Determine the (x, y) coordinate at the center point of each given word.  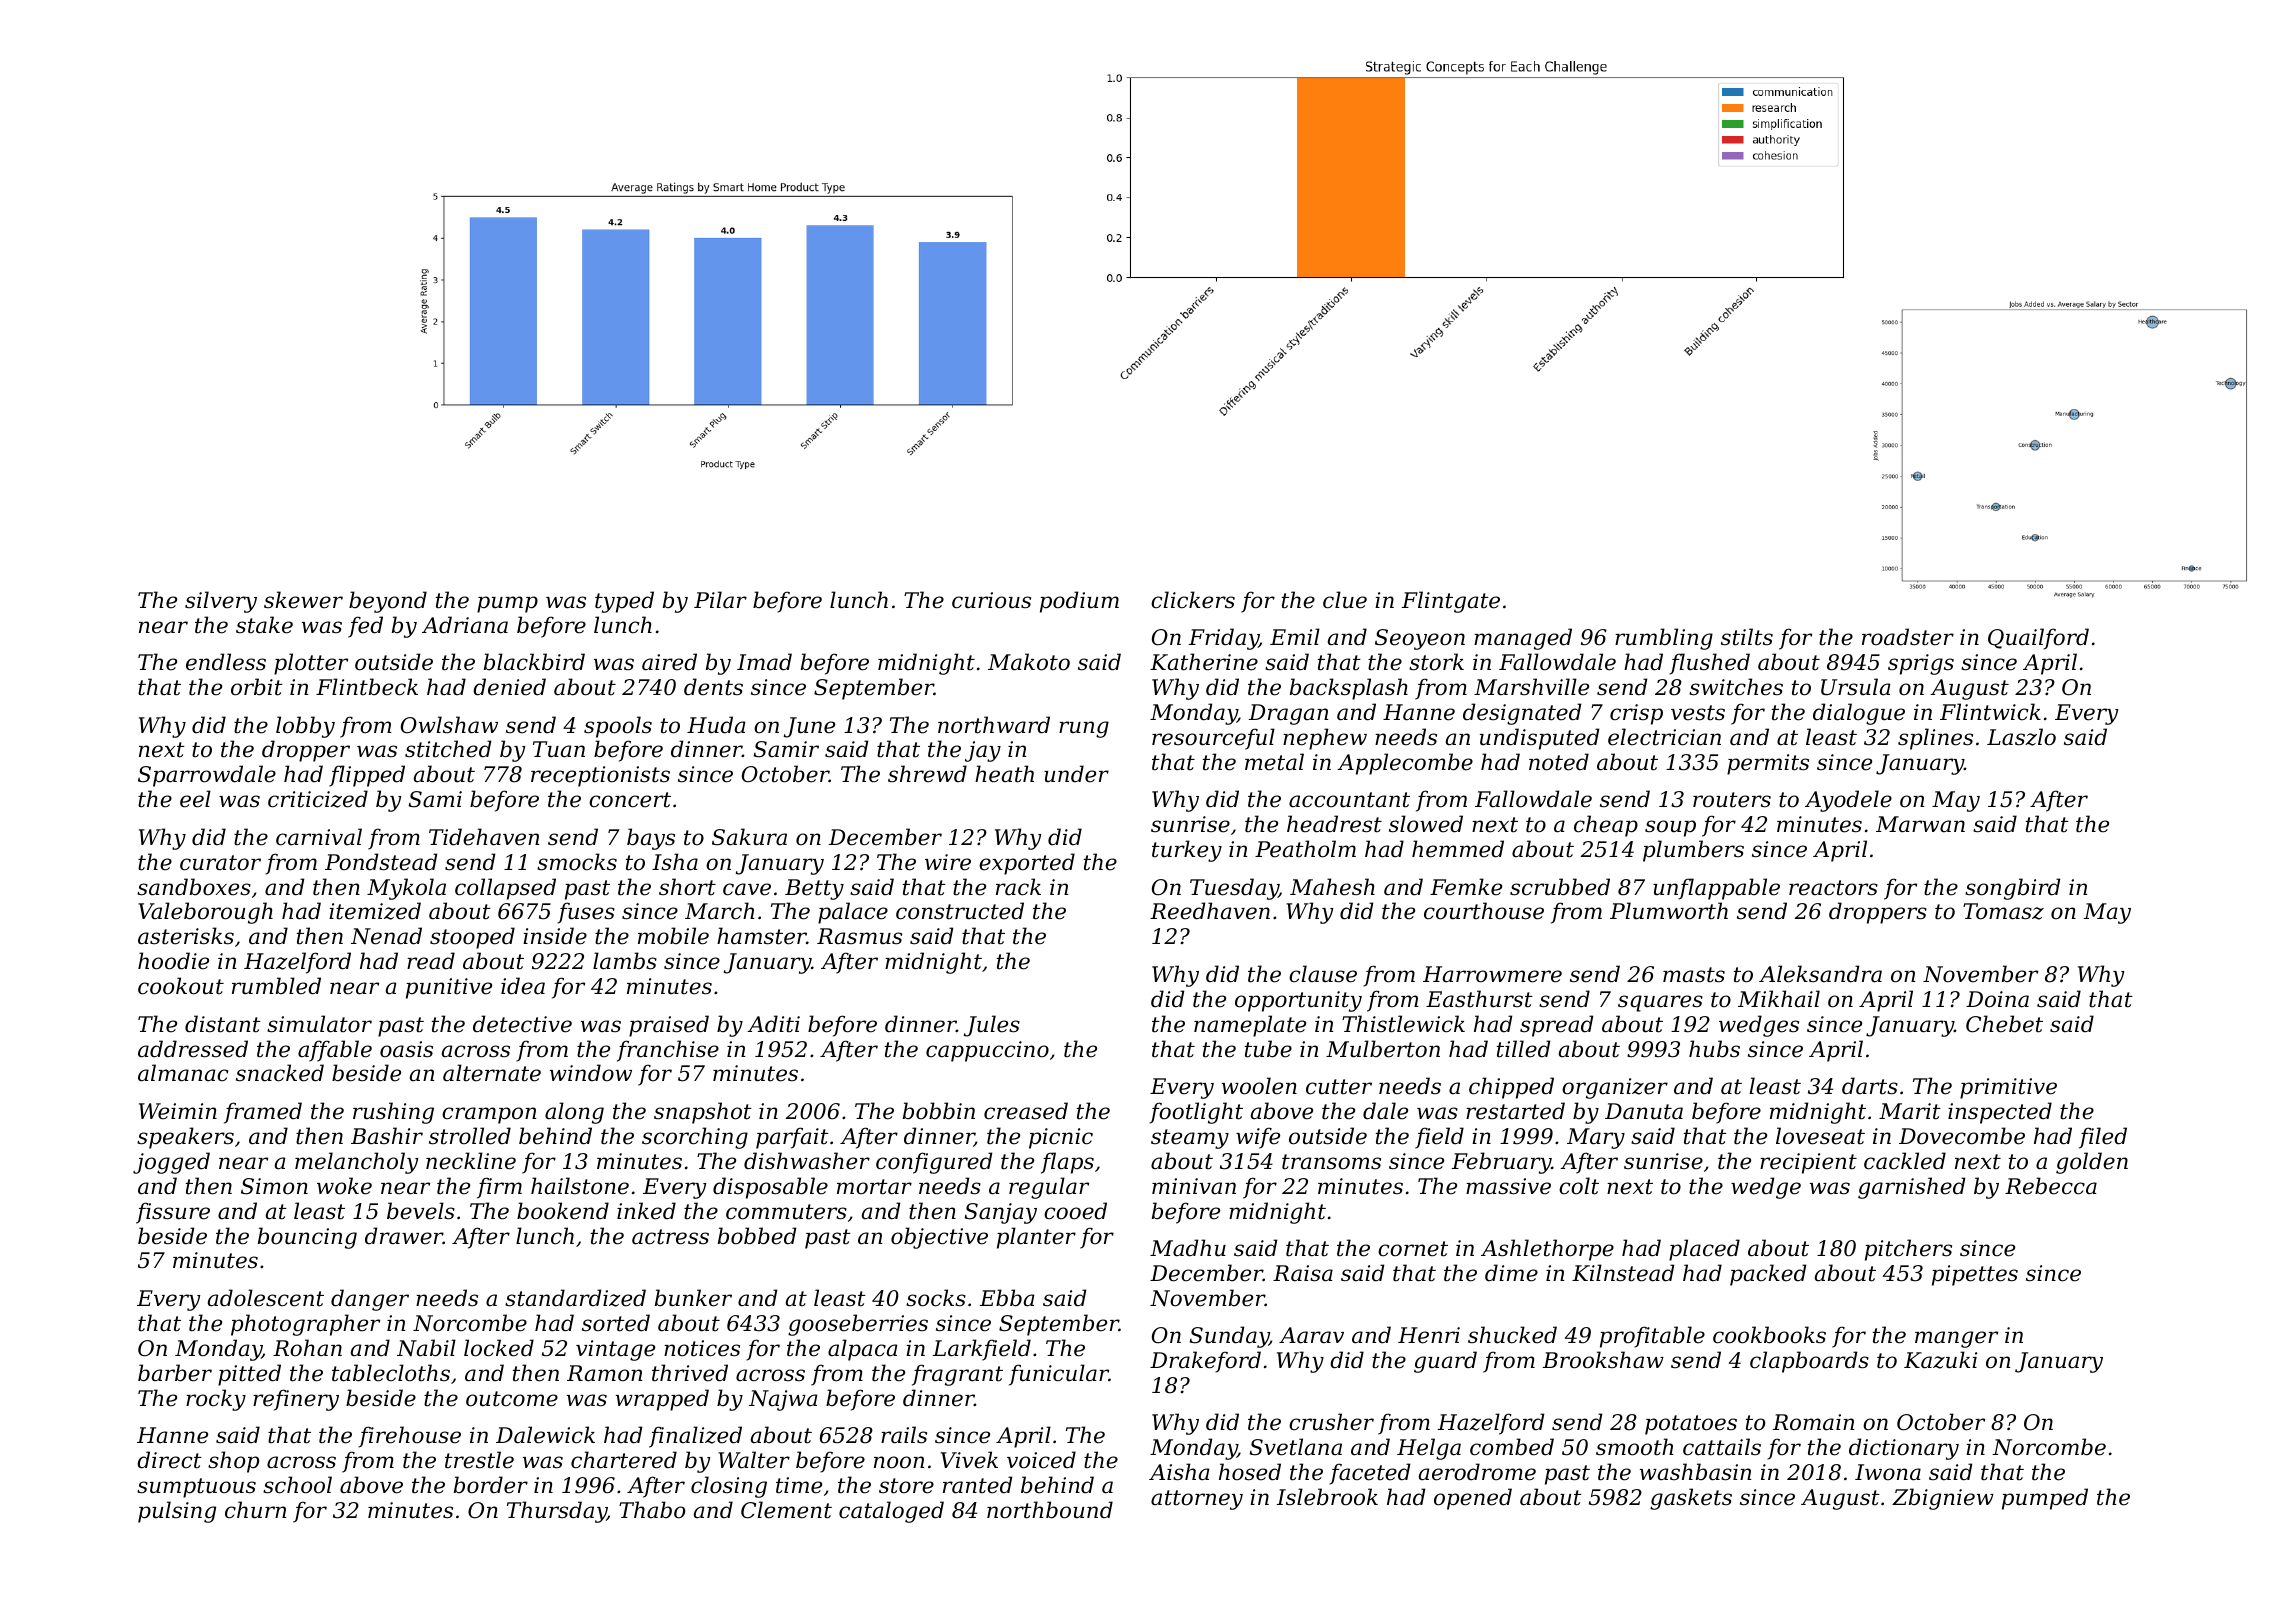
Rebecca (2051, 1186)
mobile (673, 936)
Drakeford (1205, 1362)
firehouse (409, 1437)
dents (713, 687)
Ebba (1007, 1298)
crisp (1636, 714)
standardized (575, 1298)
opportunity (1298, 1001)
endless (226, 662)
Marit (1910, 1111)
